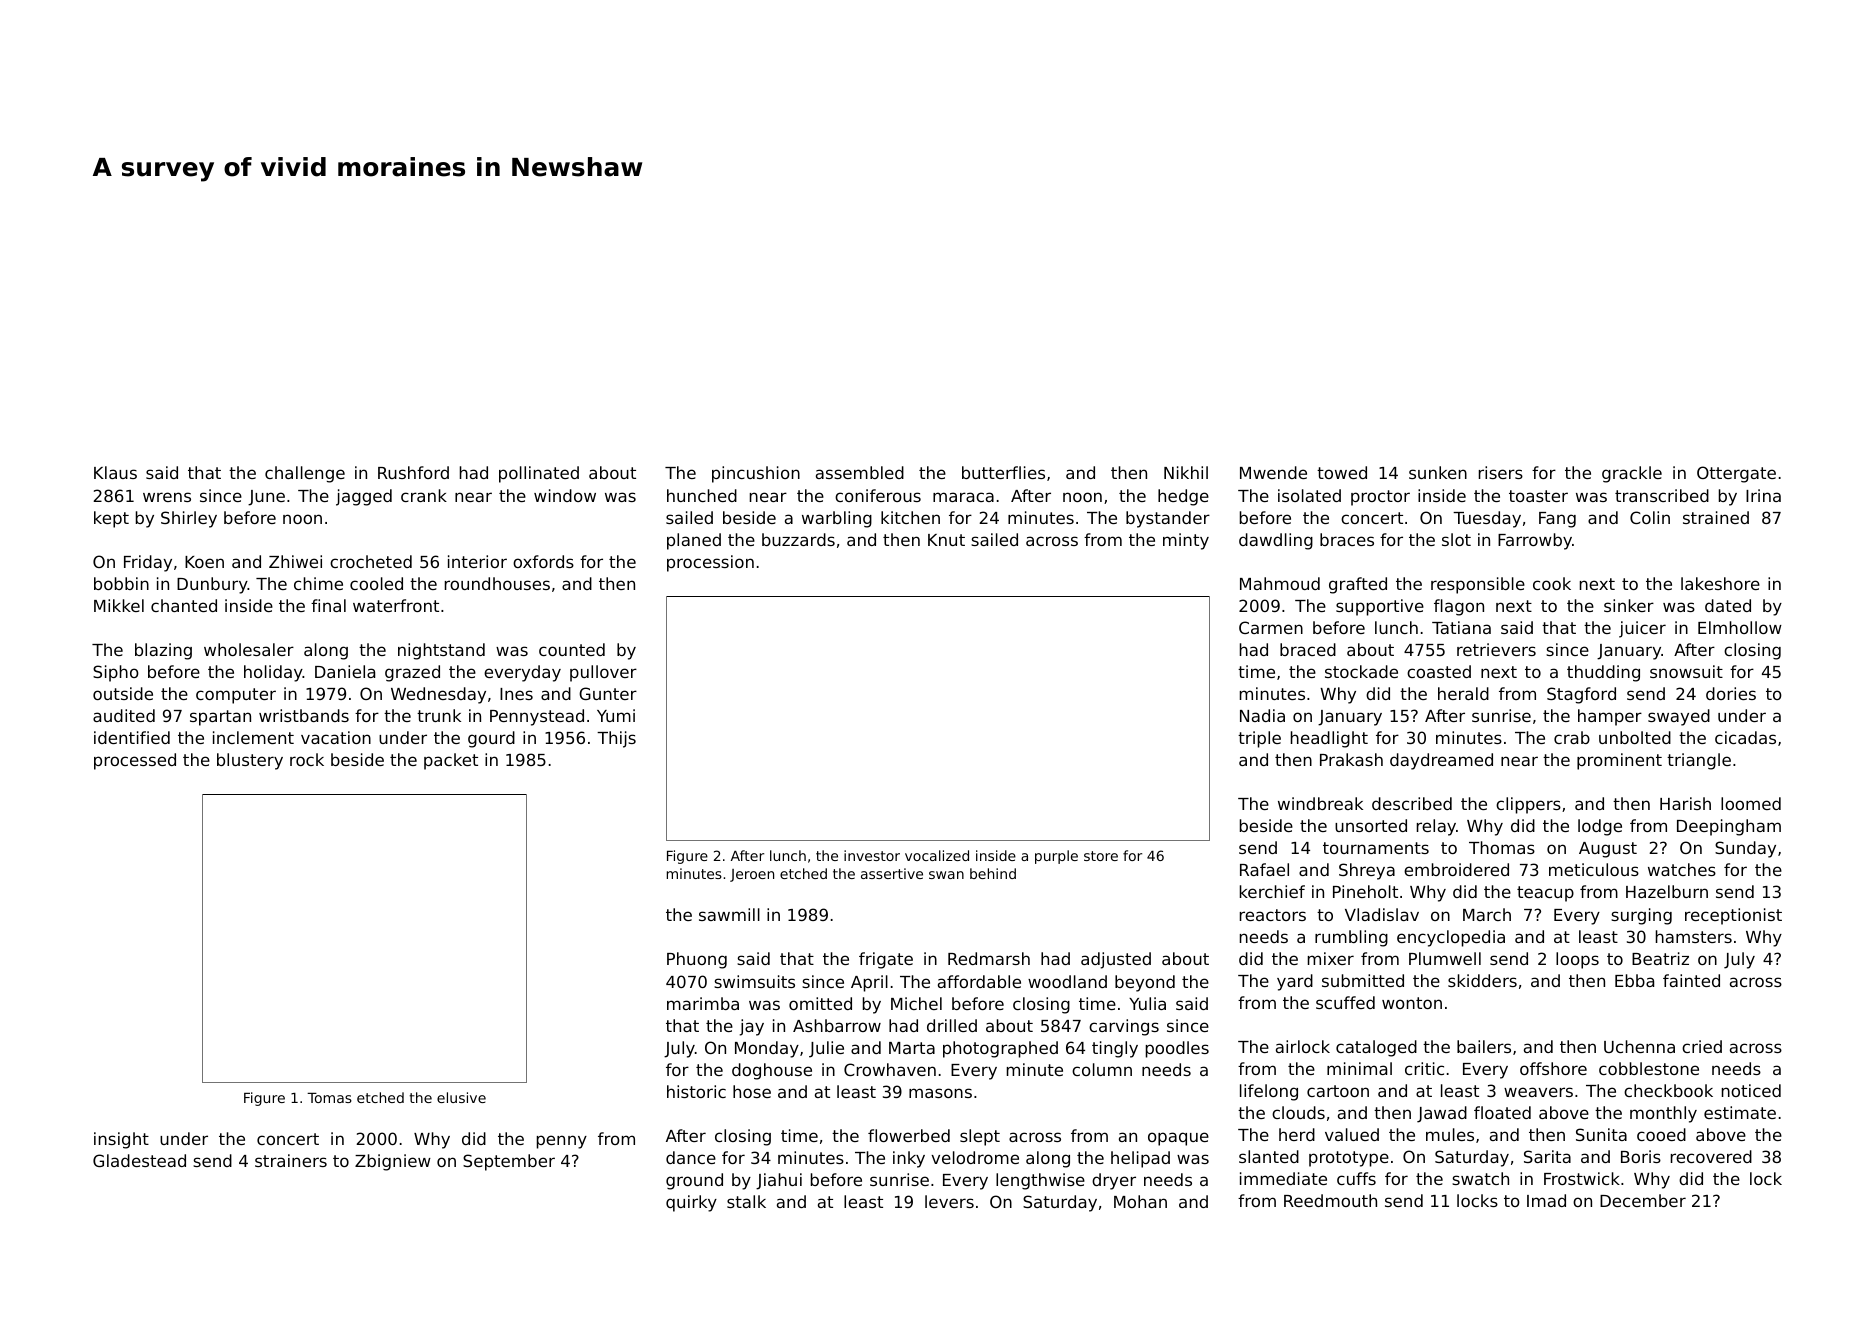 This screenshot has width=1875, height=1326. Describe the element at coordinates (1438, 472) in the screenshot. I see `sunken` at that location.
